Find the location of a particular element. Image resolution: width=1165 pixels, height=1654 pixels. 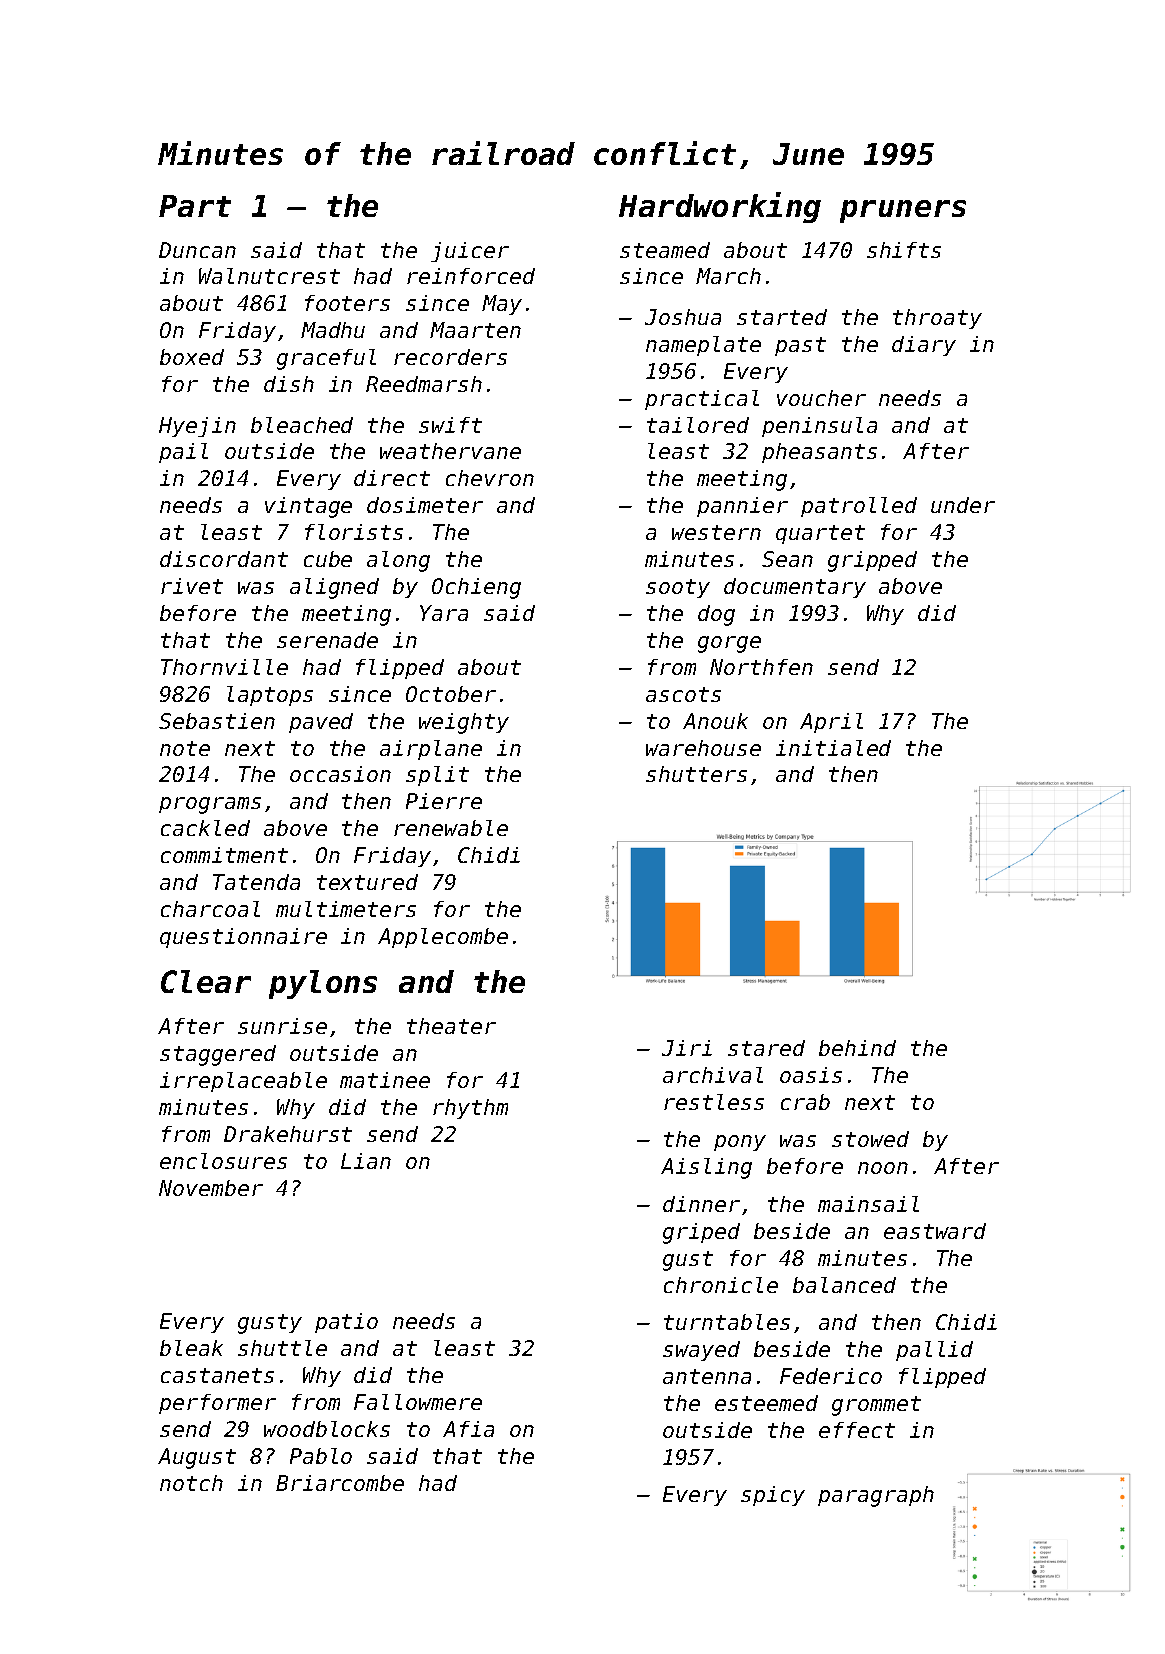

paragraph is located at coordinates (876, 1496).
